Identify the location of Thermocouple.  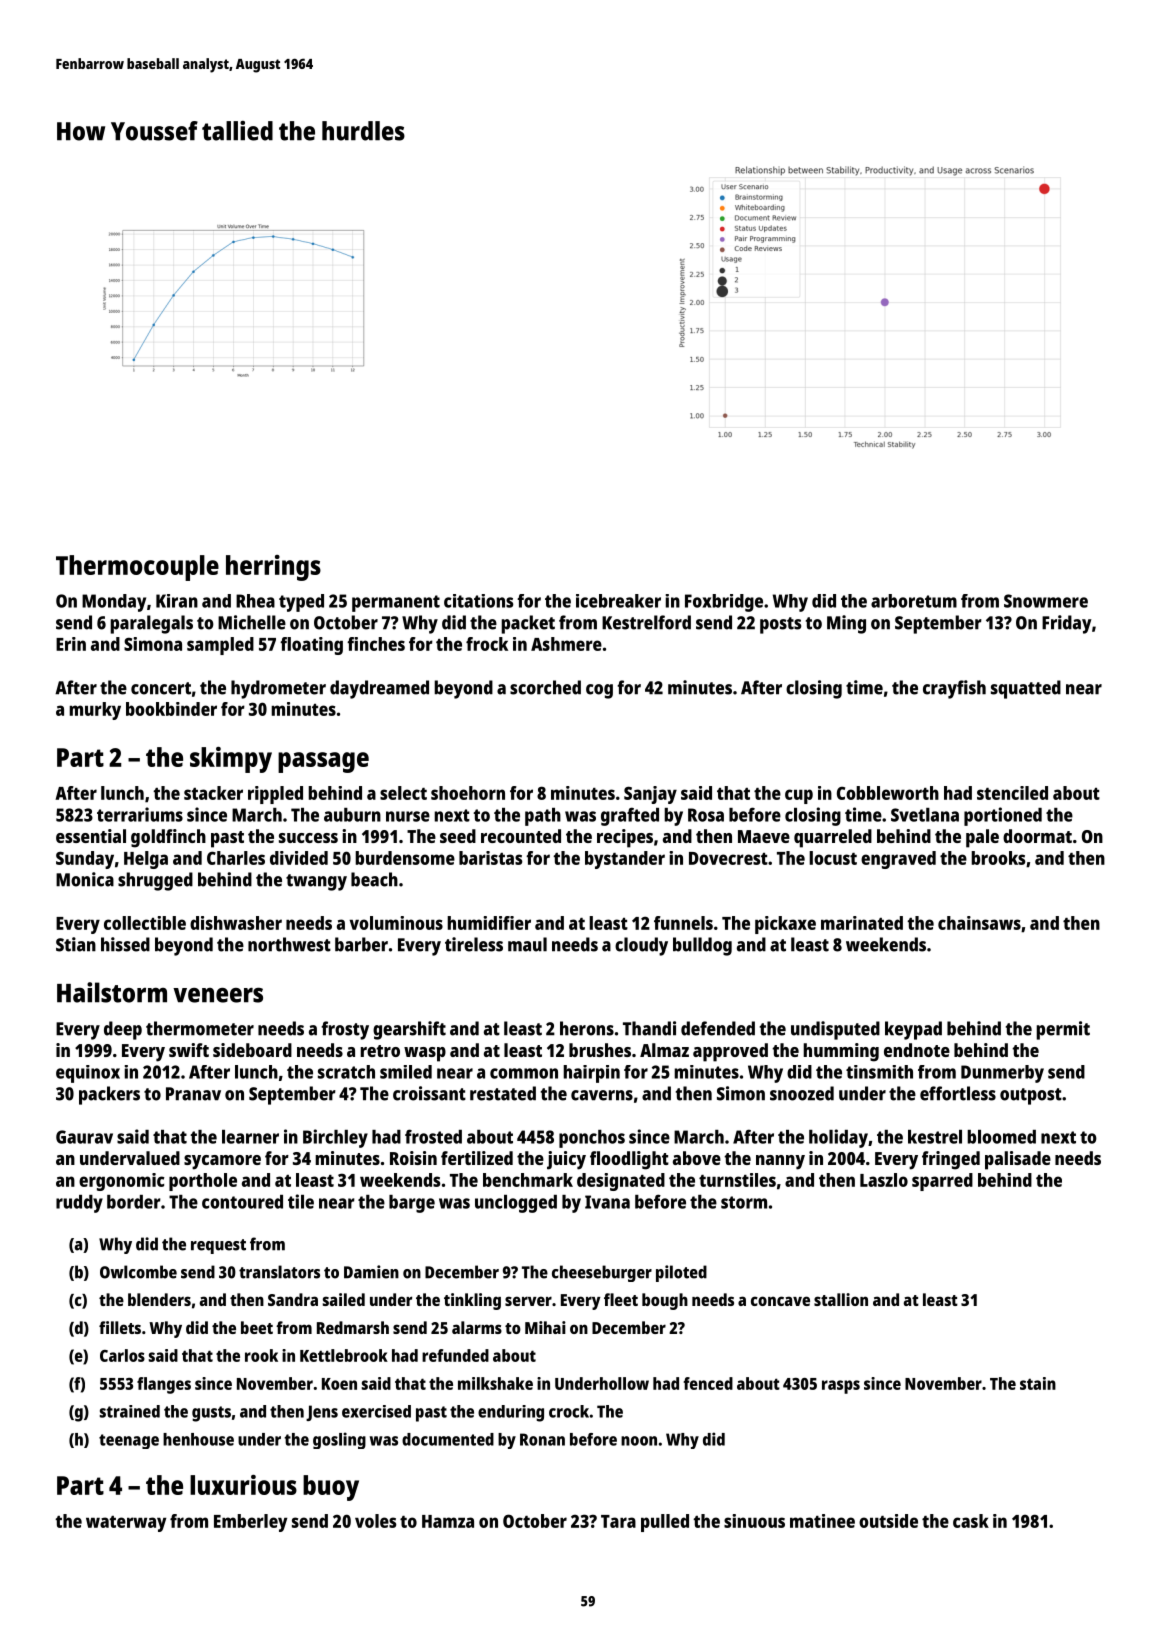
(137, 568).
